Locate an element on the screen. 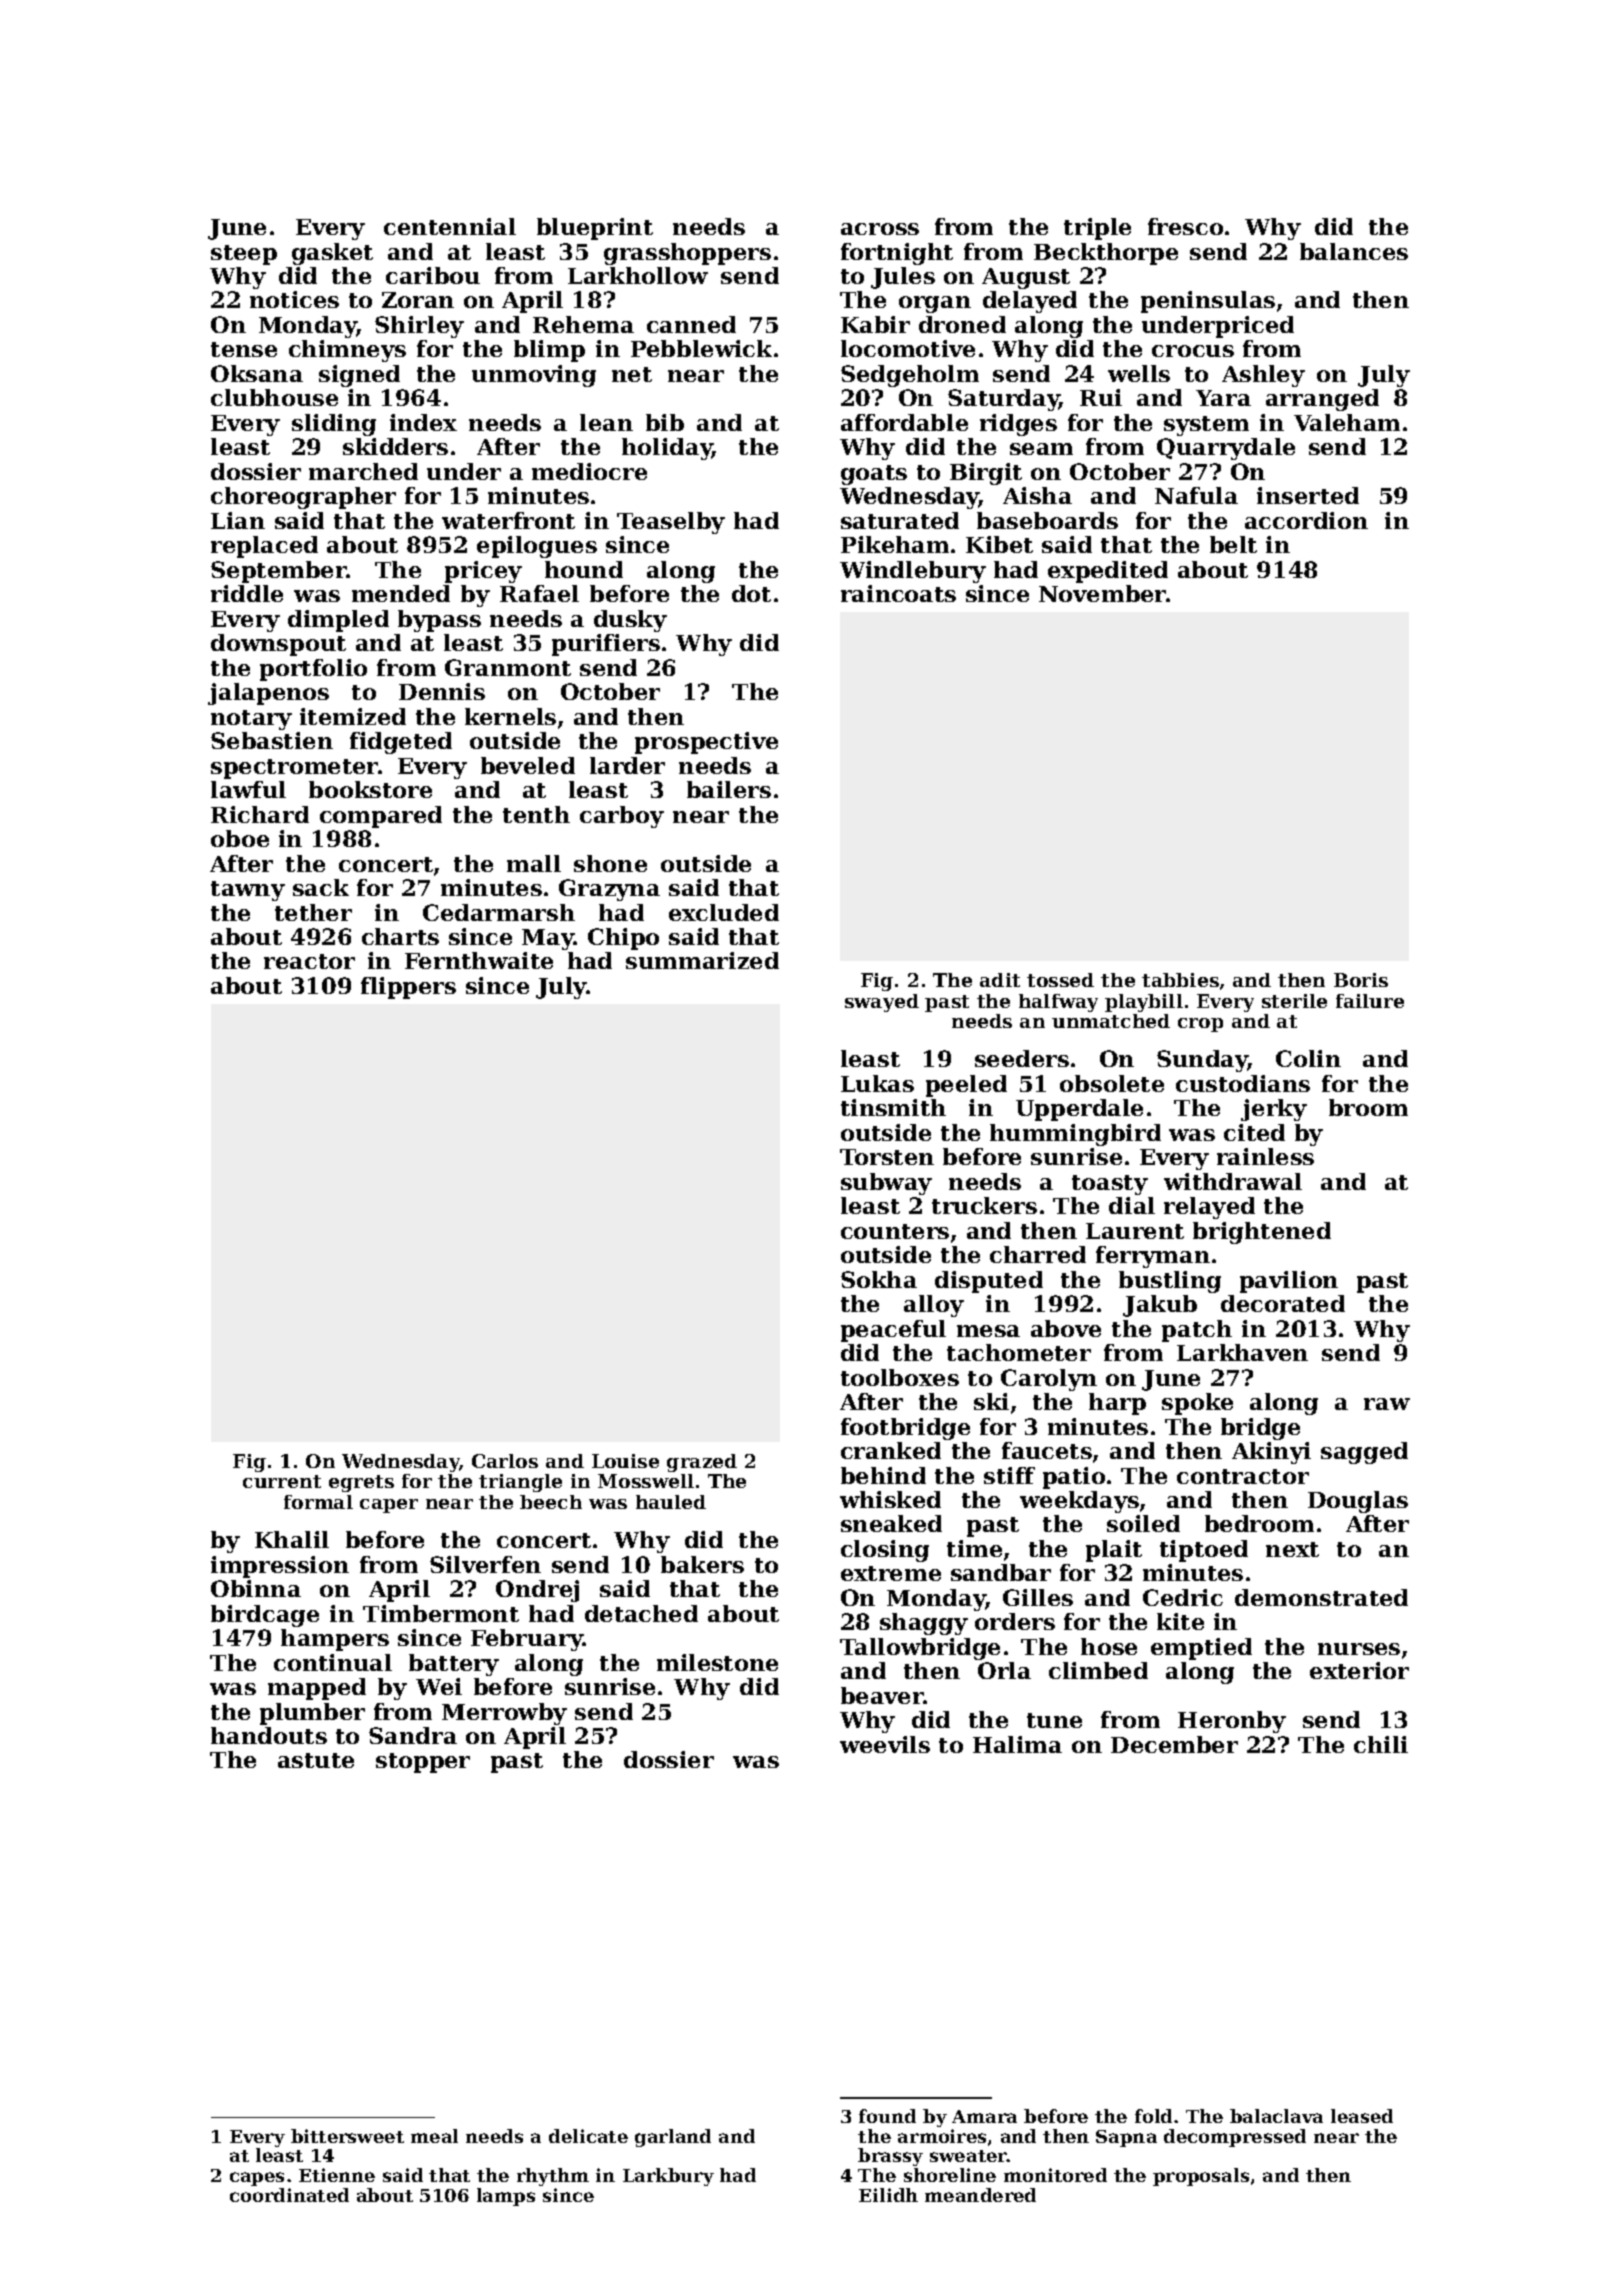 The image size is (1620, 2292). November is located at coordinates (1103, 593).
